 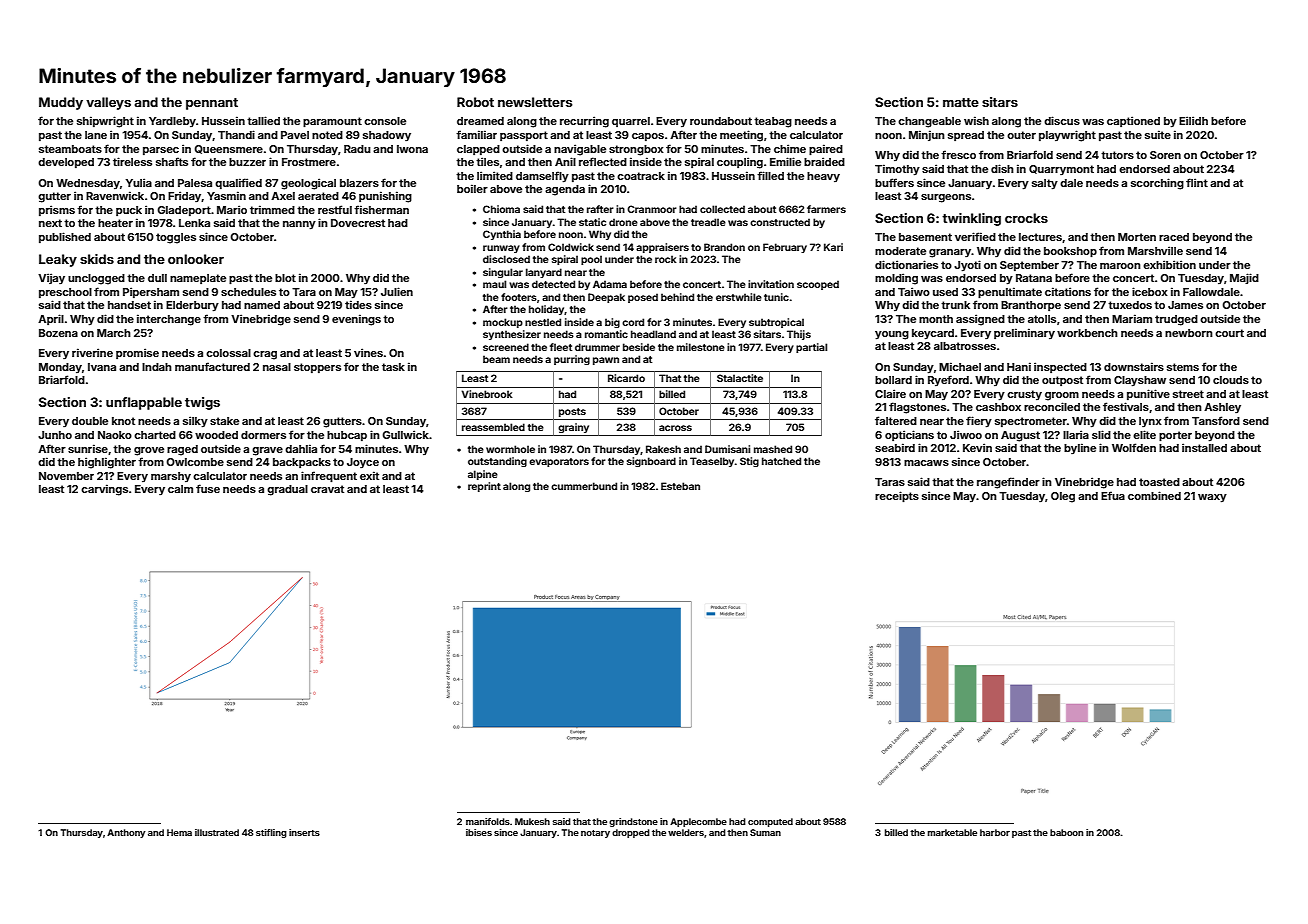 I want to click on newsletters, so click(x=535, y=102).
